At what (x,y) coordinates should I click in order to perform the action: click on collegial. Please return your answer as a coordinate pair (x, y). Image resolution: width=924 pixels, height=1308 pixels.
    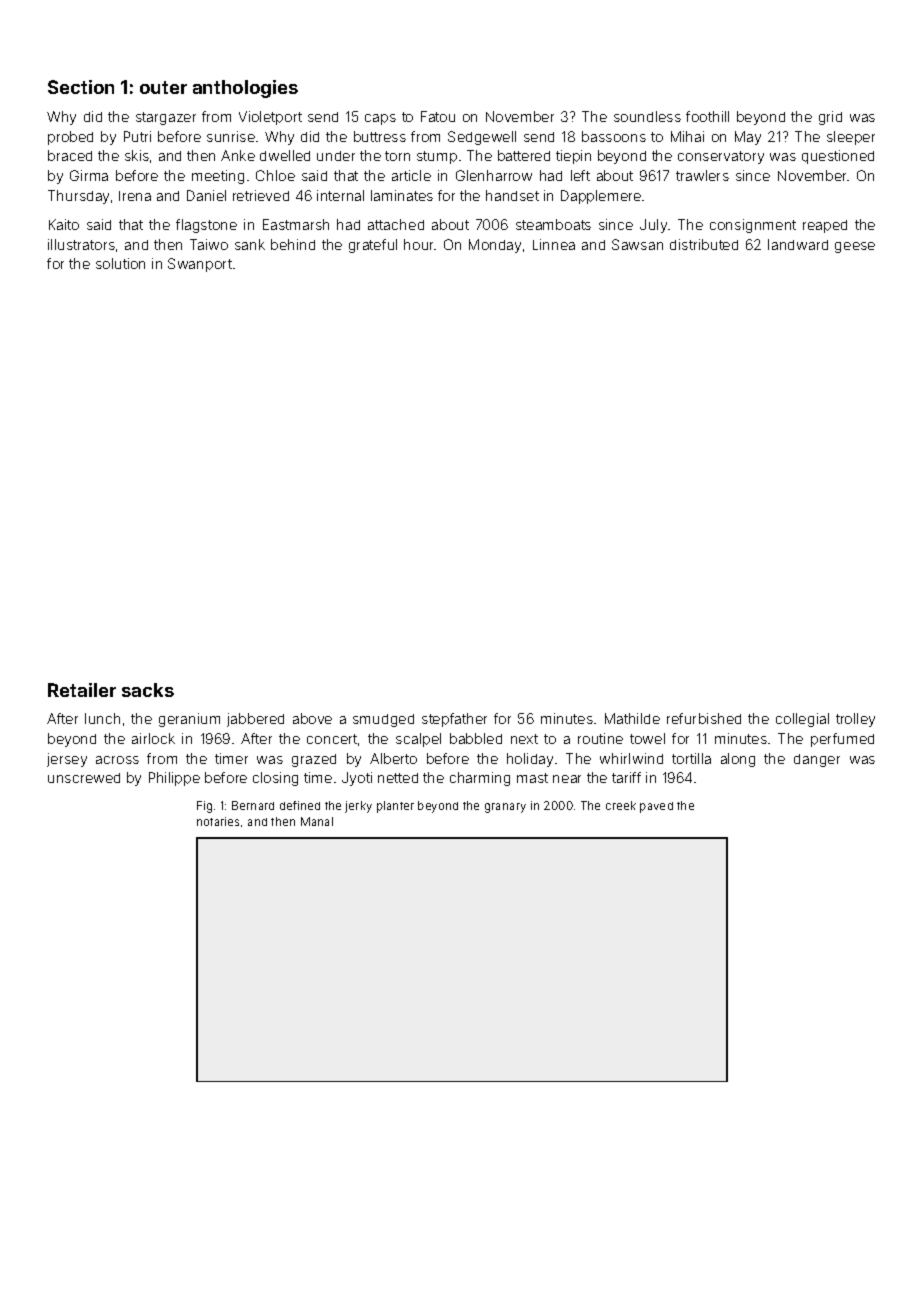
    Looking at the image, I should click on (802, 720).
